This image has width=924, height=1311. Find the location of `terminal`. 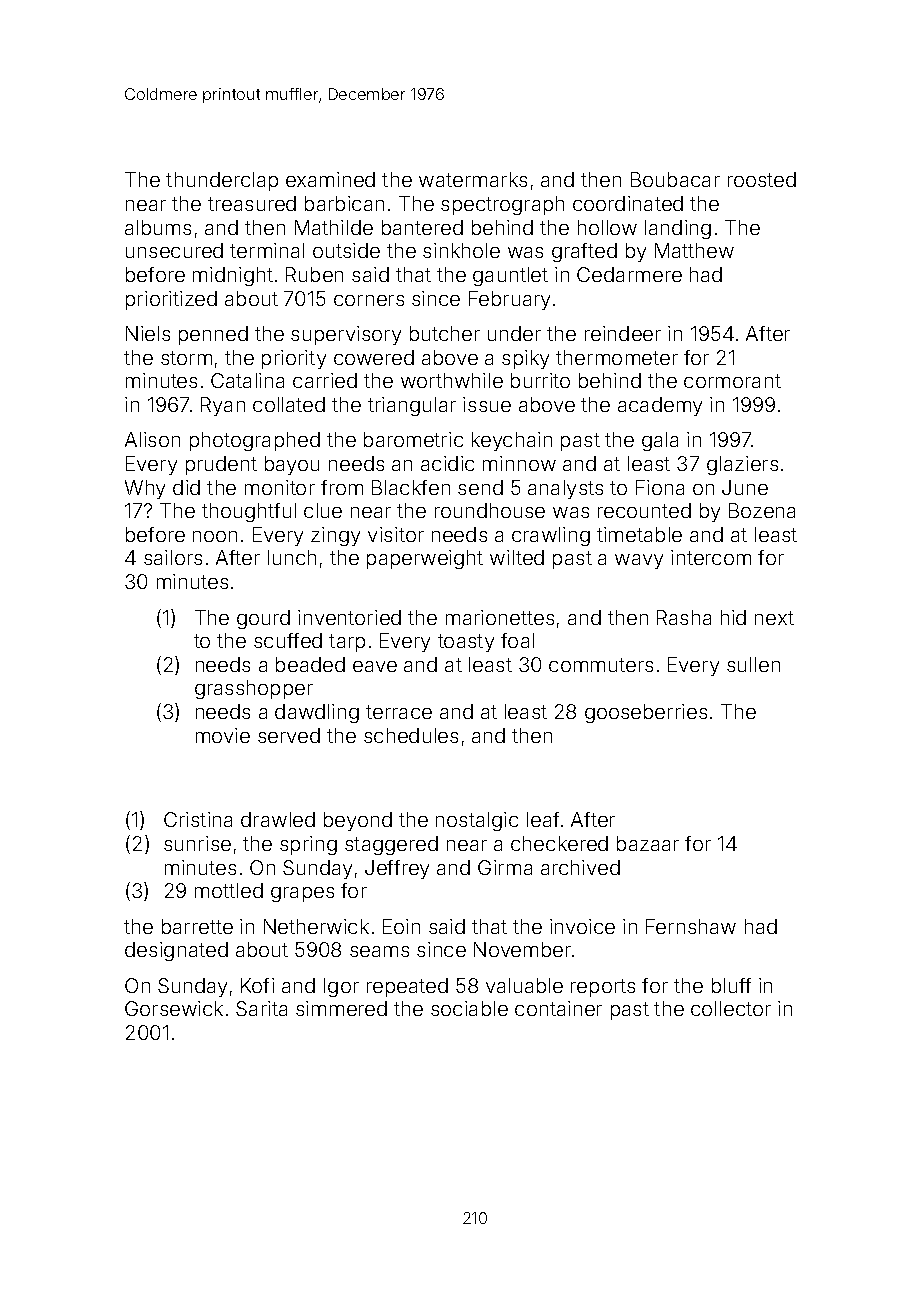

terminal is located at coordinates (267, 250).
